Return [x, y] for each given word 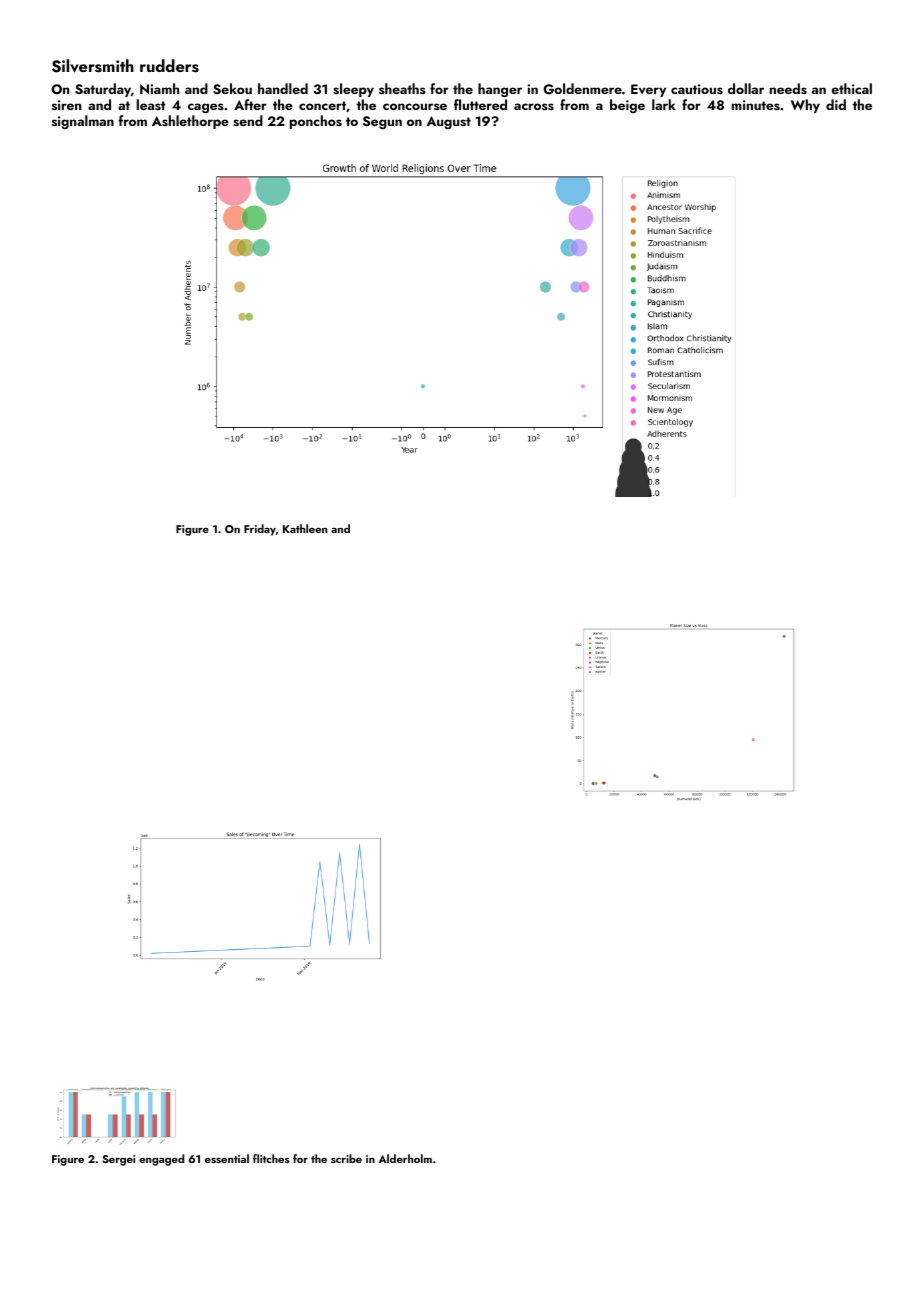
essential [227, 1158]
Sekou [232, 89]
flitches [271, 1158]
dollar [746, 88]
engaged [161, 1160]
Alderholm [405, 1158]
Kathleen [305, 528]
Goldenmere [582, 89]
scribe [346, 1158]
